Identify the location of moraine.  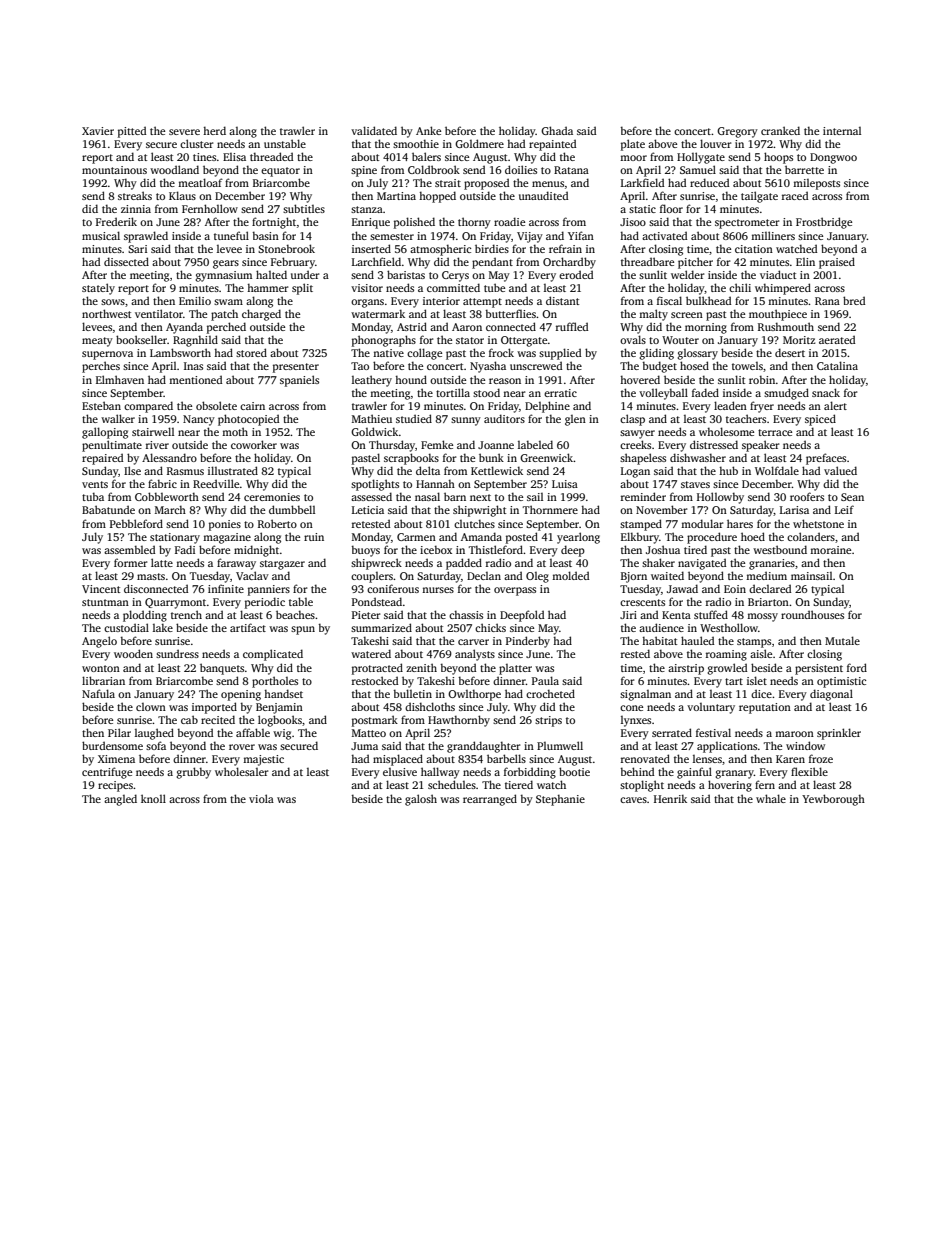
(830, 550).
